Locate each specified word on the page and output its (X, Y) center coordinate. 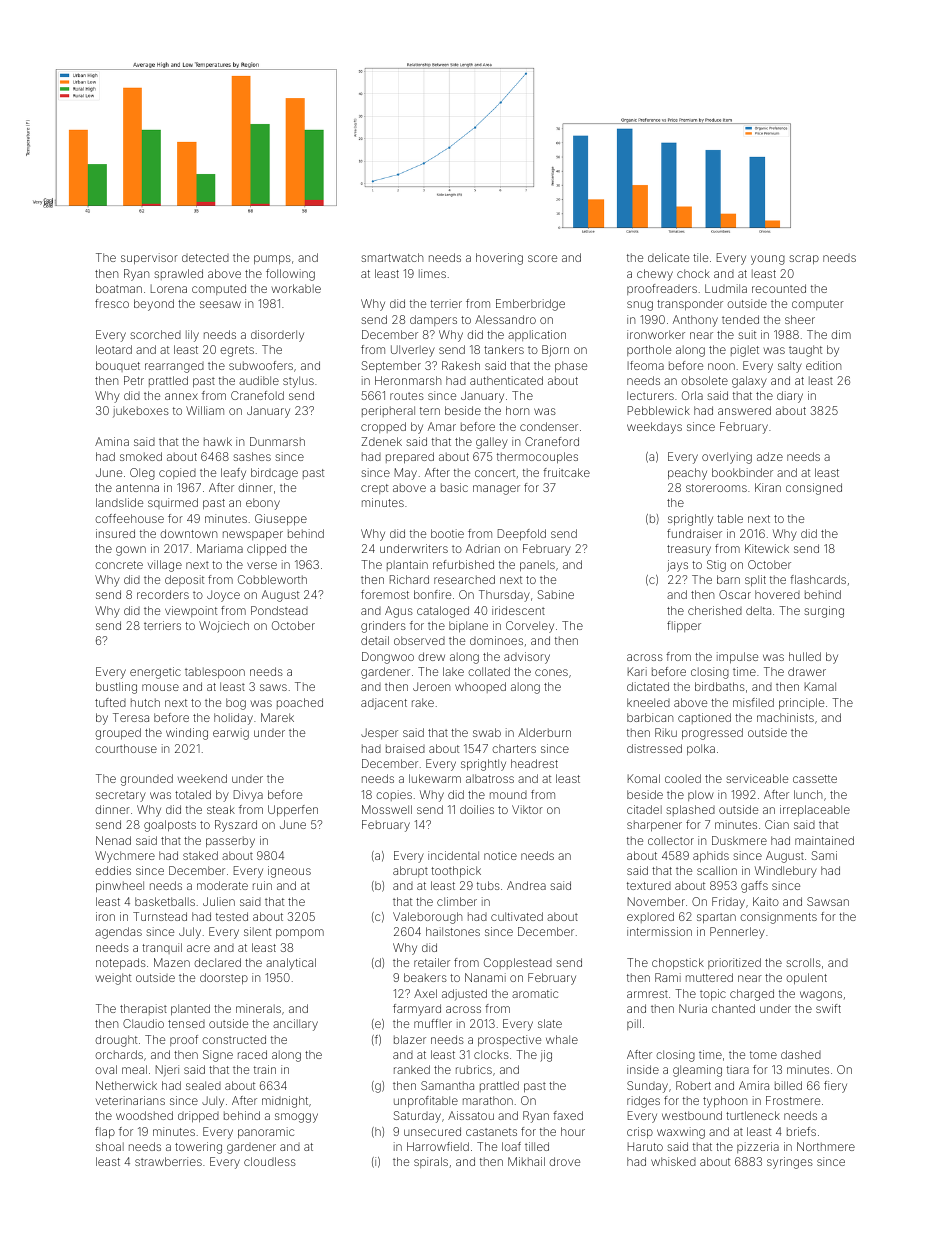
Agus (399, 612)
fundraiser (694, 533)
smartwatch (392, 257)
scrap (804, 260)
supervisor (149, 259)
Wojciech (224, 627)
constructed (234, 1039)
